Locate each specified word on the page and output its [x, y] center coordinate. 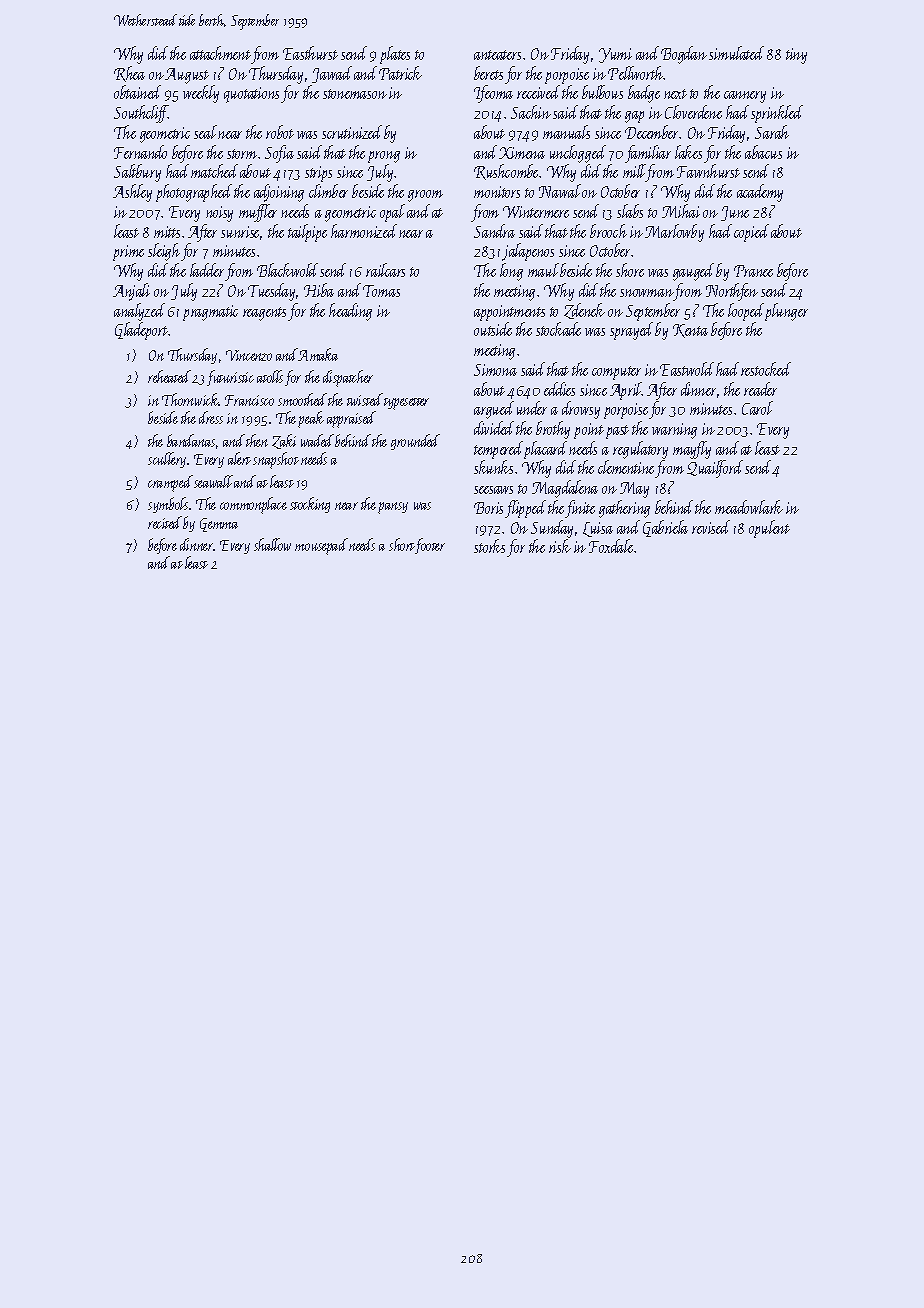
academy [760, 193]
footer [430, 546]
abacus [763, 152]
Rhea [129, 74]
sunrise [241, 233]
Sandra [494, 231]
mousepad [321, 546]
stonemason [355, 94]
